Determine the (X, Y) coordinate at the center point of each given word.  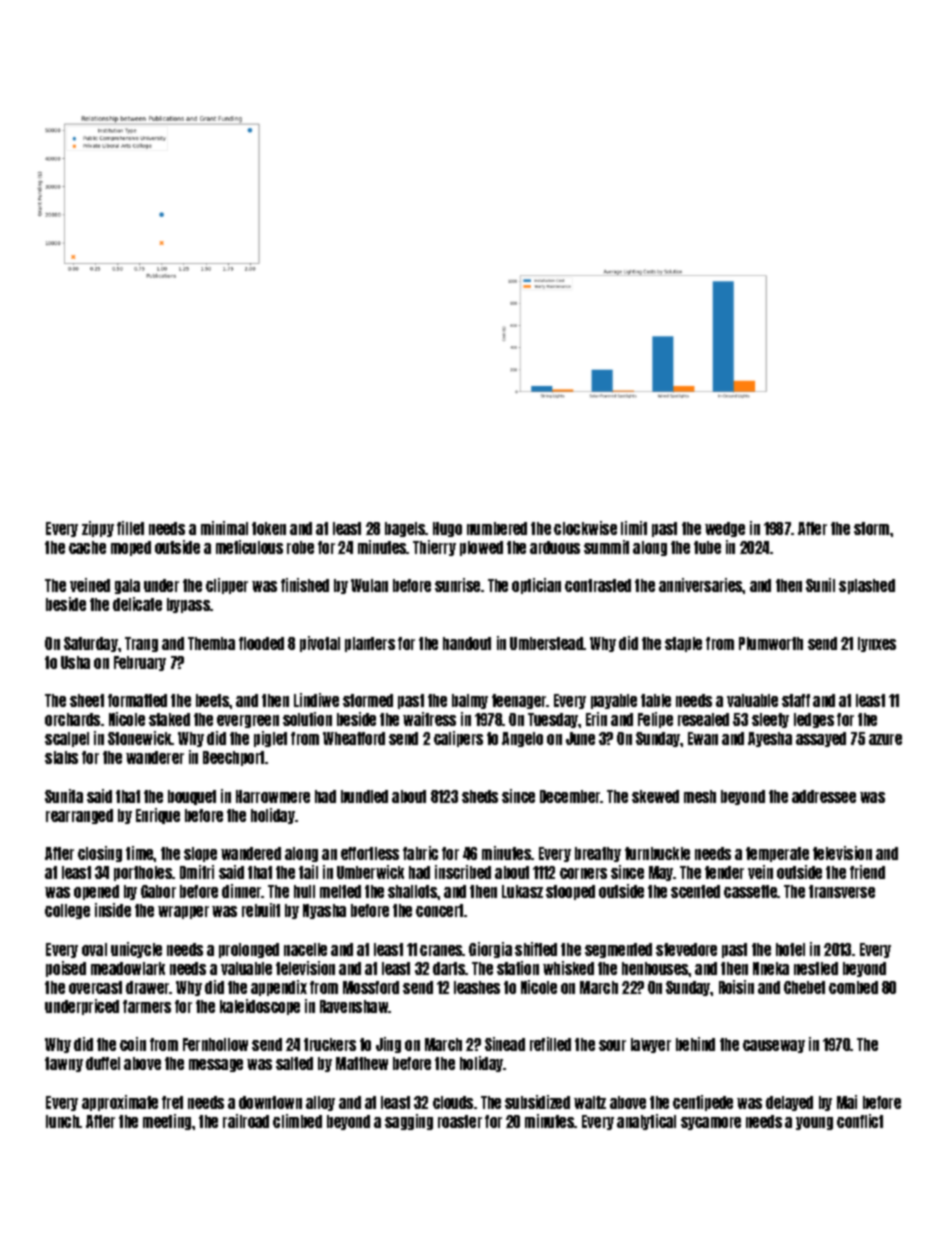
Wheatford (354, 738)
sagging (409, 1122)
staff (796, 700)
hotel (790, 949)
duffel (103, 1063)
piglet (270, 739)
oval (94, 949)
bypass (188, 605)
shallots (413, 891)
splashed (867, 586)
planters (370, 644)
